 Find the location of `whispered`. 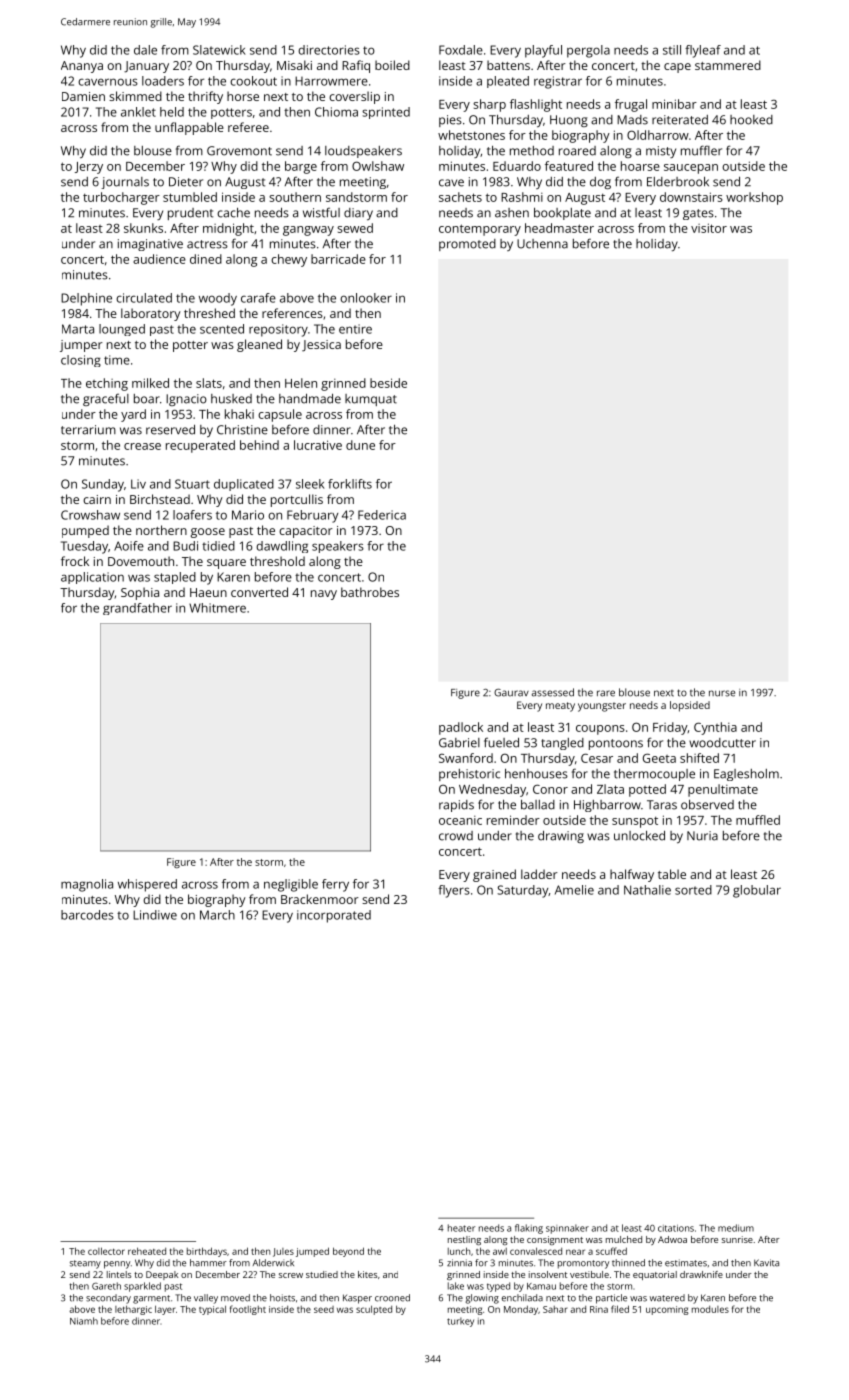

whispered is located at coordinates (147, 885).
